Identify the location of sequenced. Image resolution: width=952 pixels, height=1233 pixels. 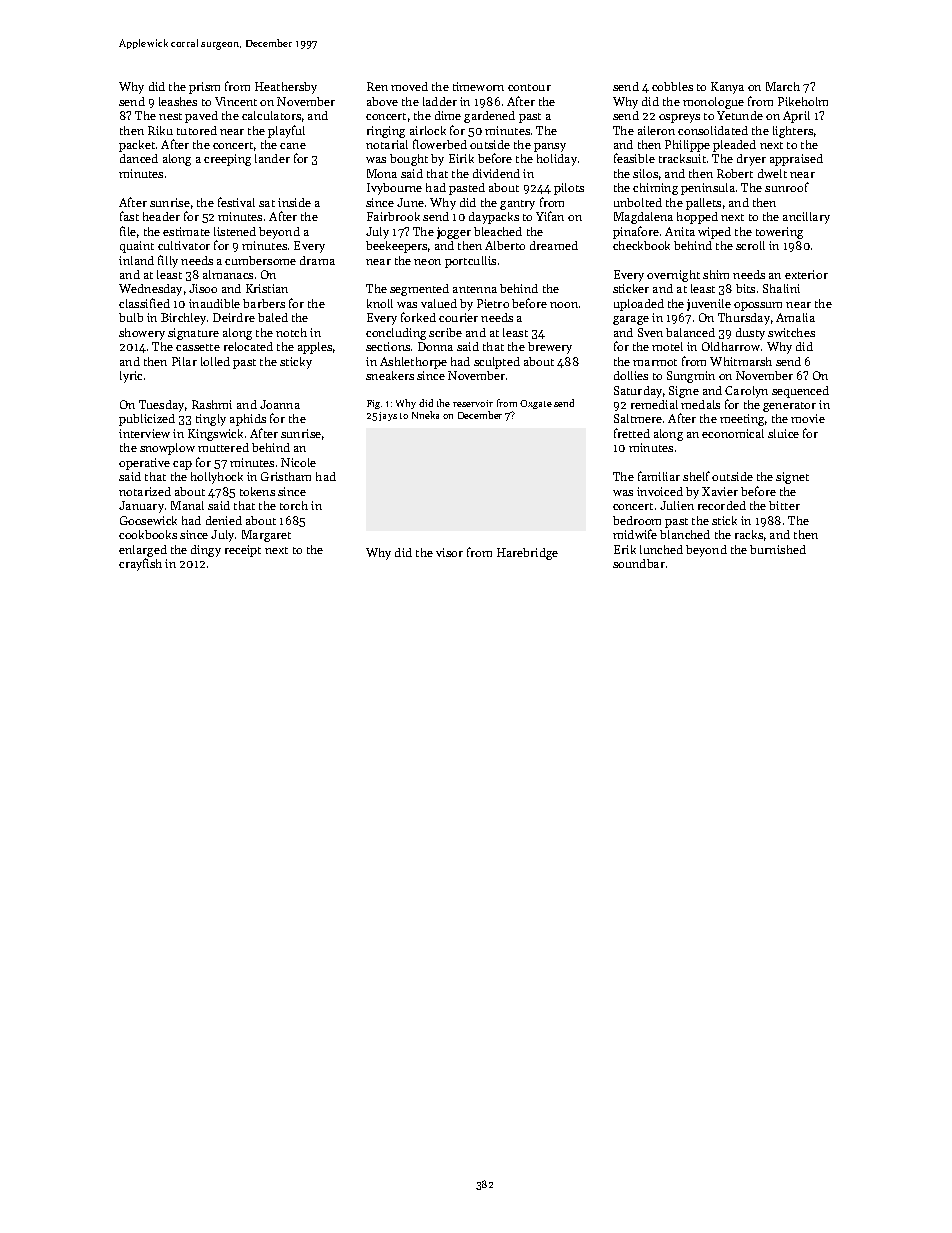
(800, 392).
